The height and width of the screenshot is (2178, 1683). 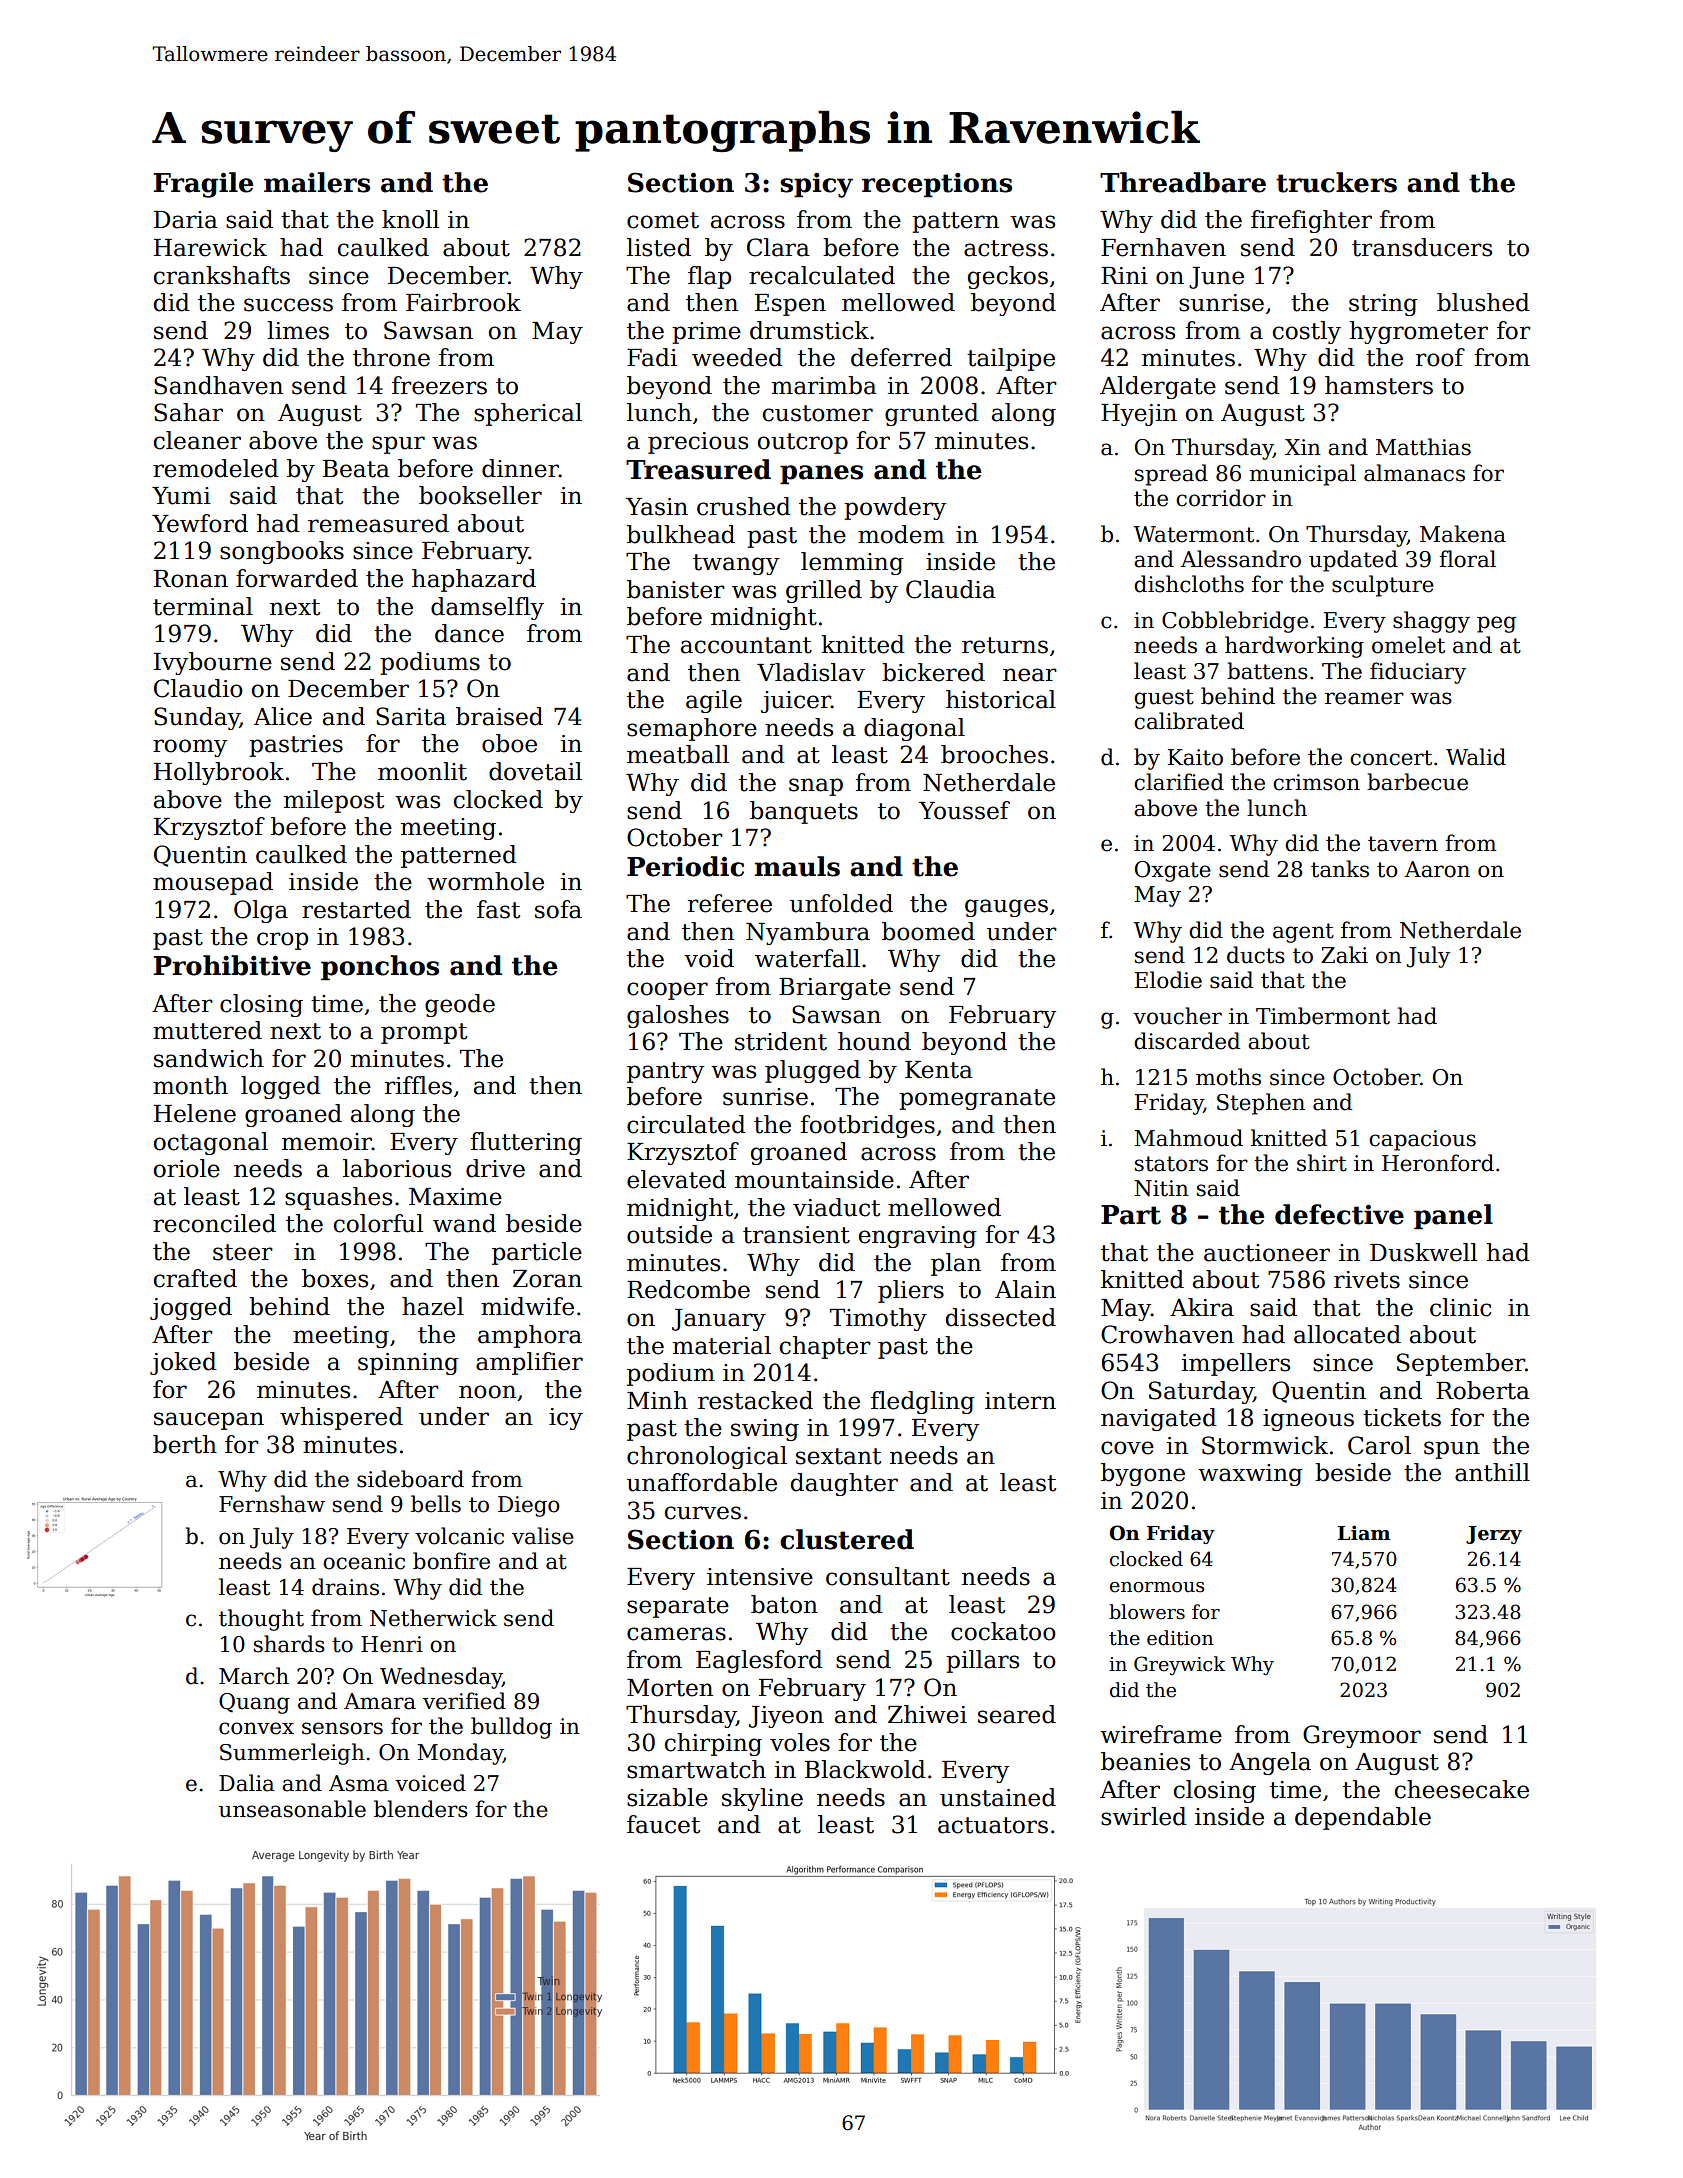 What do you see at coordinates (737, 357) in the screenshot?
I see `weeded` at bounding box center [737, 357].
